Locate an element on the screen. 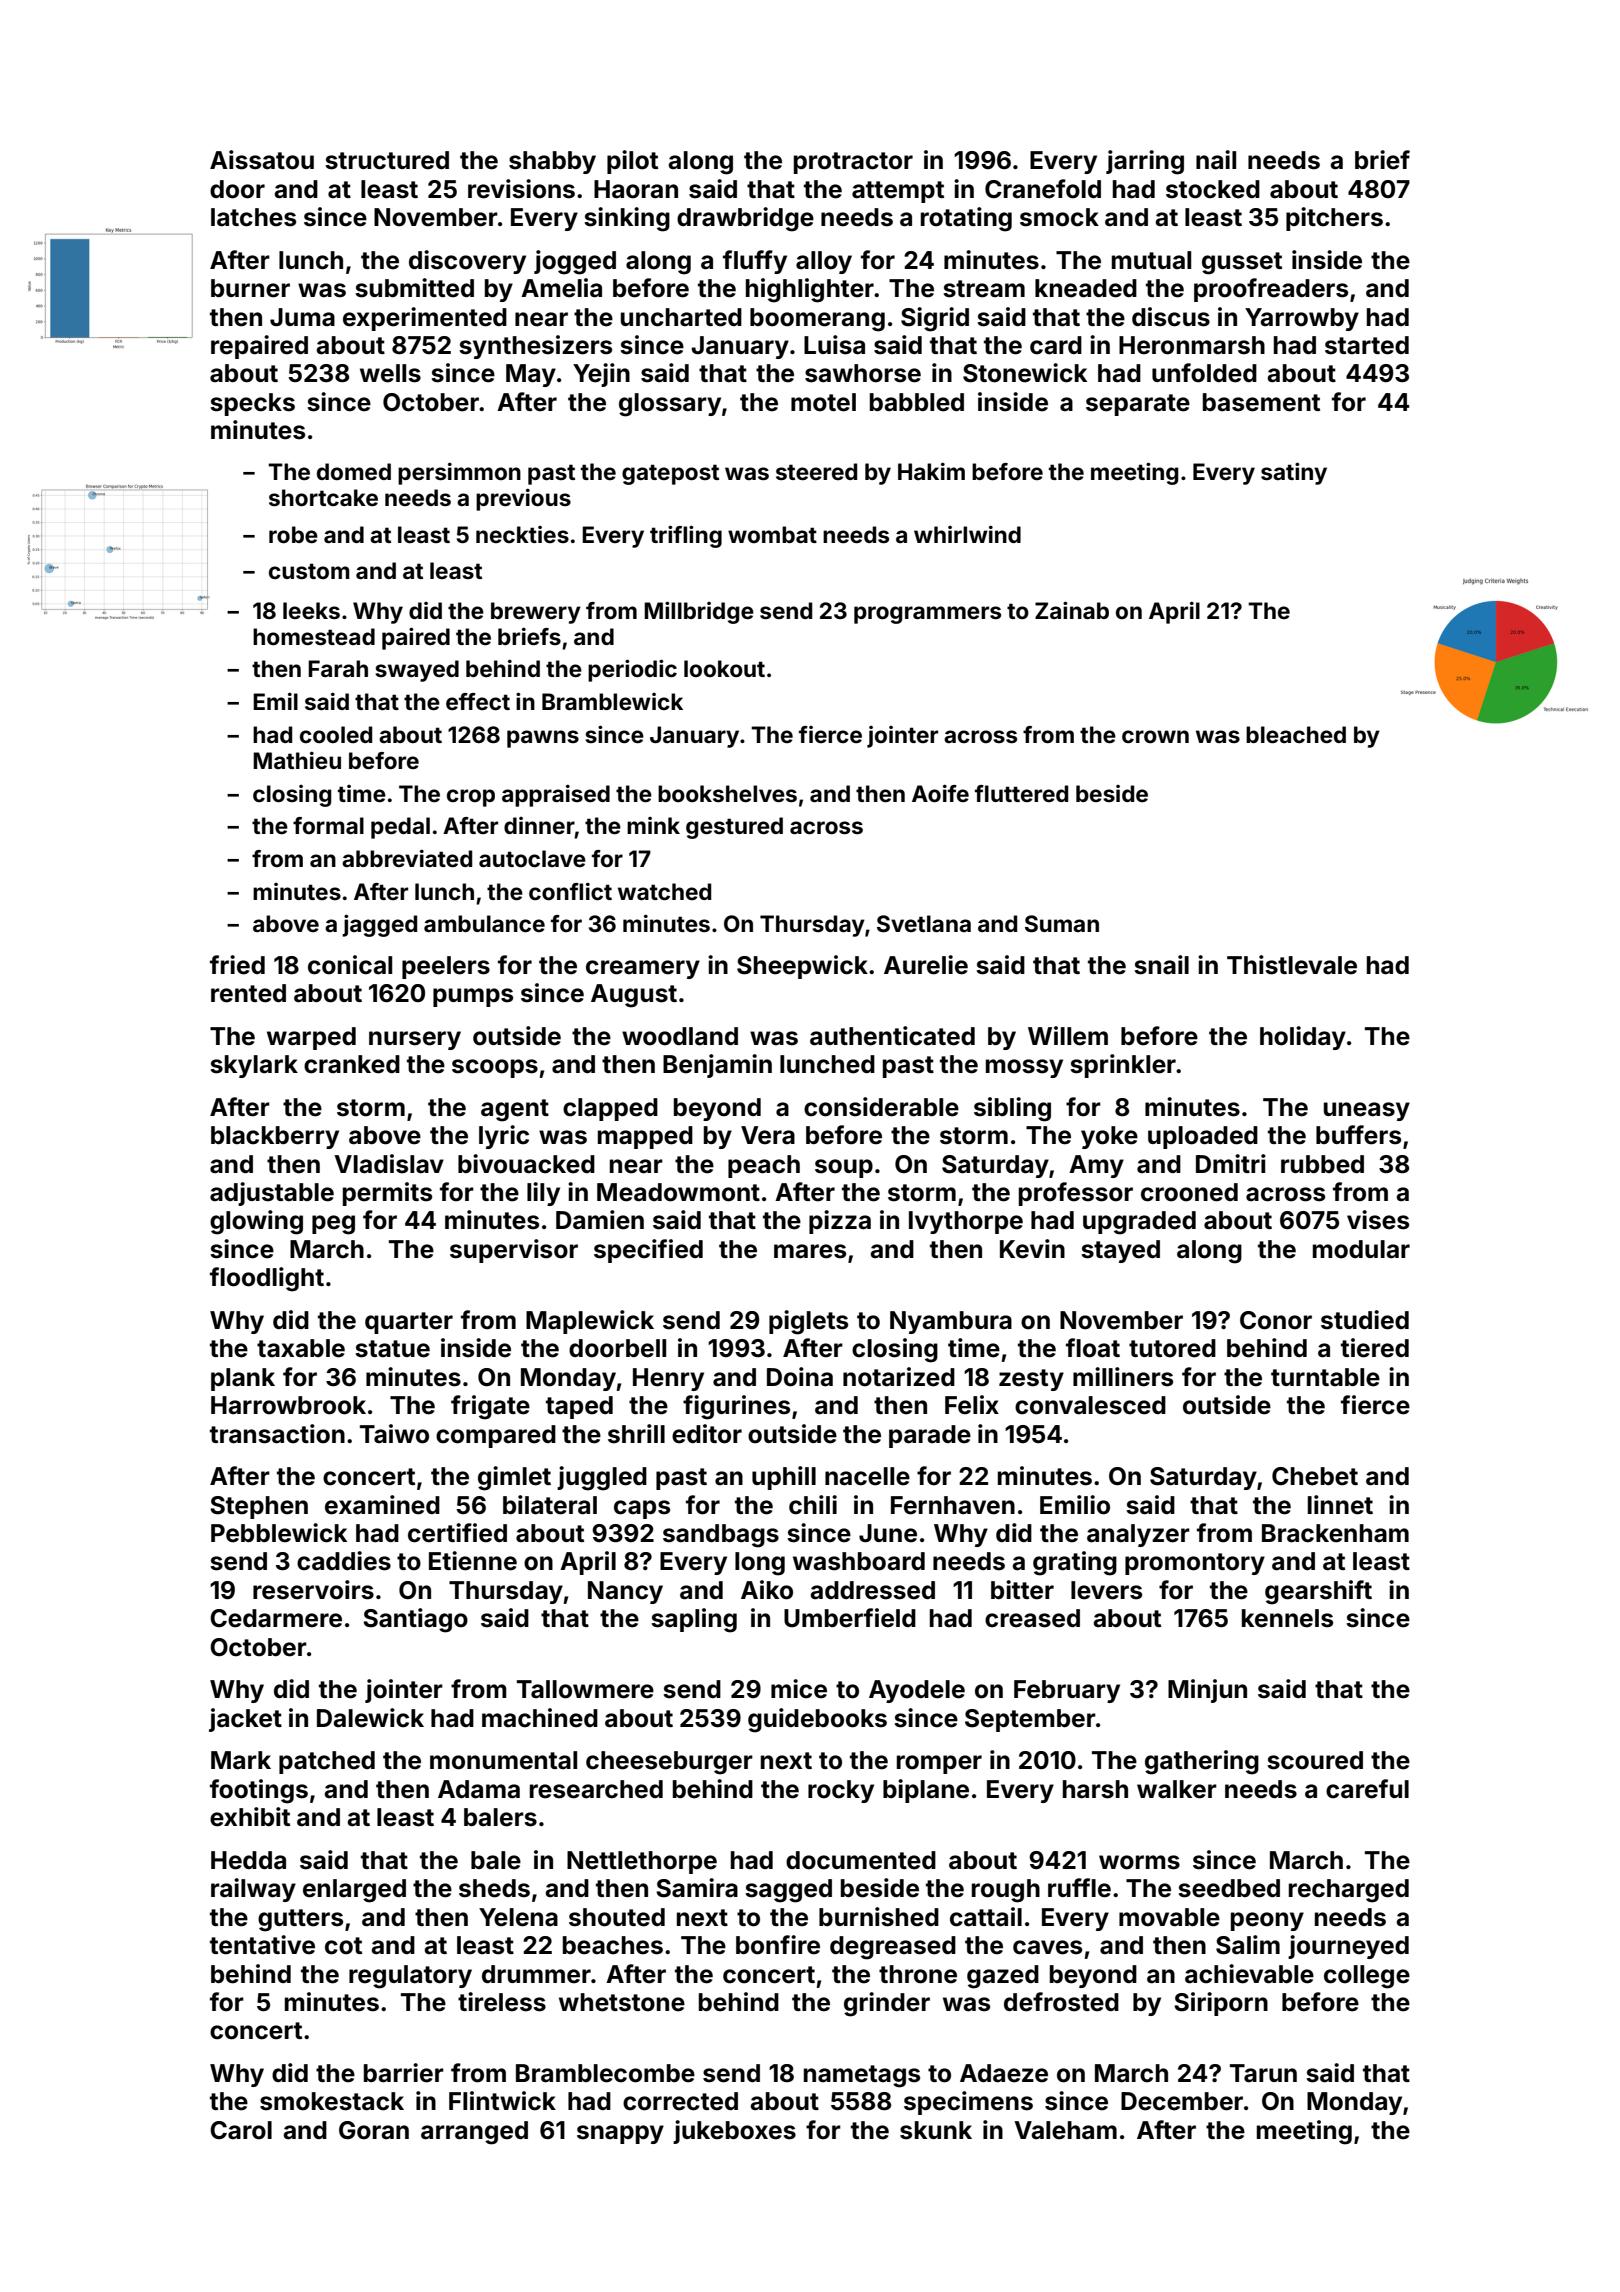 The height and width of the screenshot is (2292, 1620). Aurelie is located at coordinates (926, 965).
